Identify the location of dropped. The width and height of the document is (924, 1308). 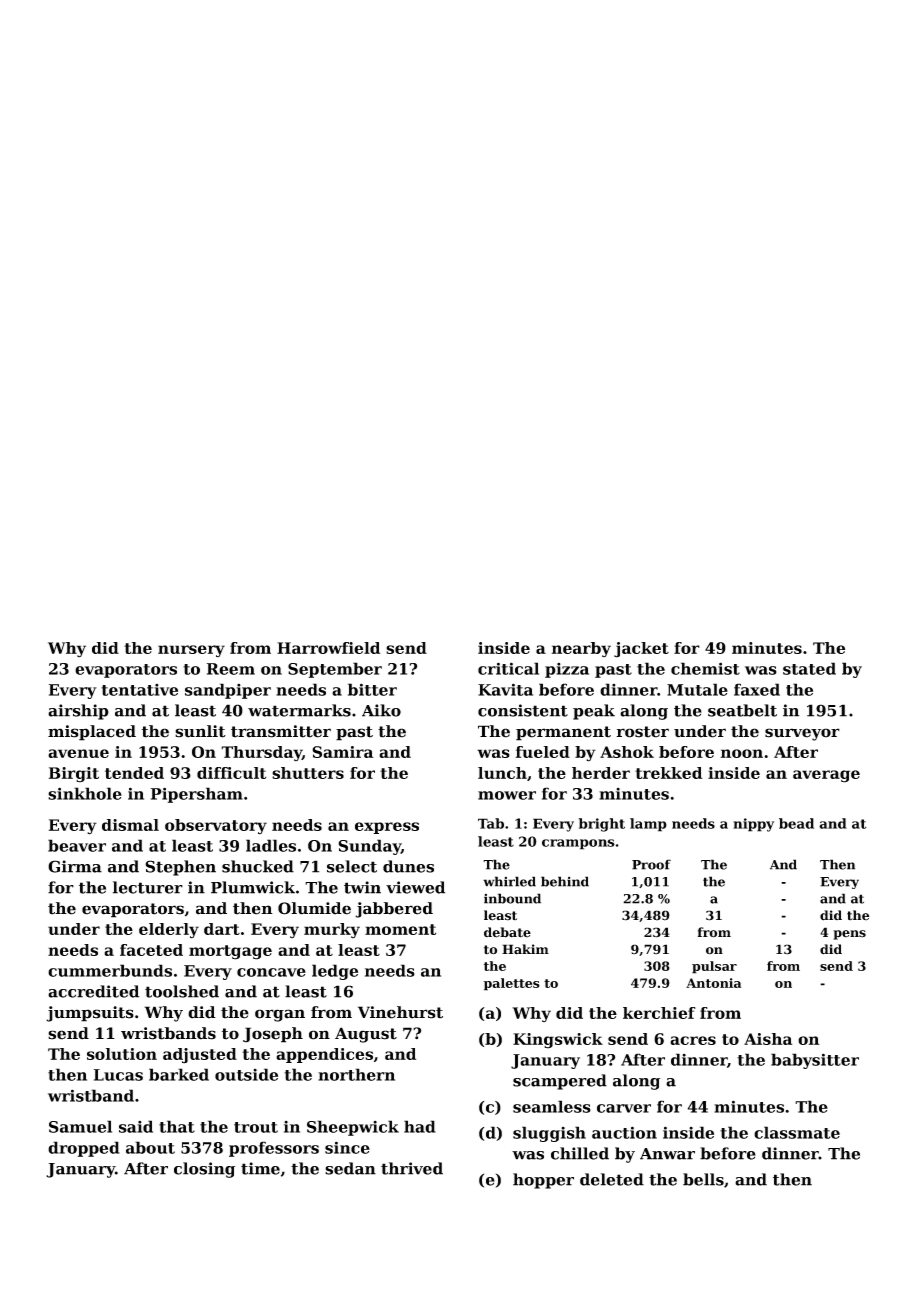
(84, 1149).
